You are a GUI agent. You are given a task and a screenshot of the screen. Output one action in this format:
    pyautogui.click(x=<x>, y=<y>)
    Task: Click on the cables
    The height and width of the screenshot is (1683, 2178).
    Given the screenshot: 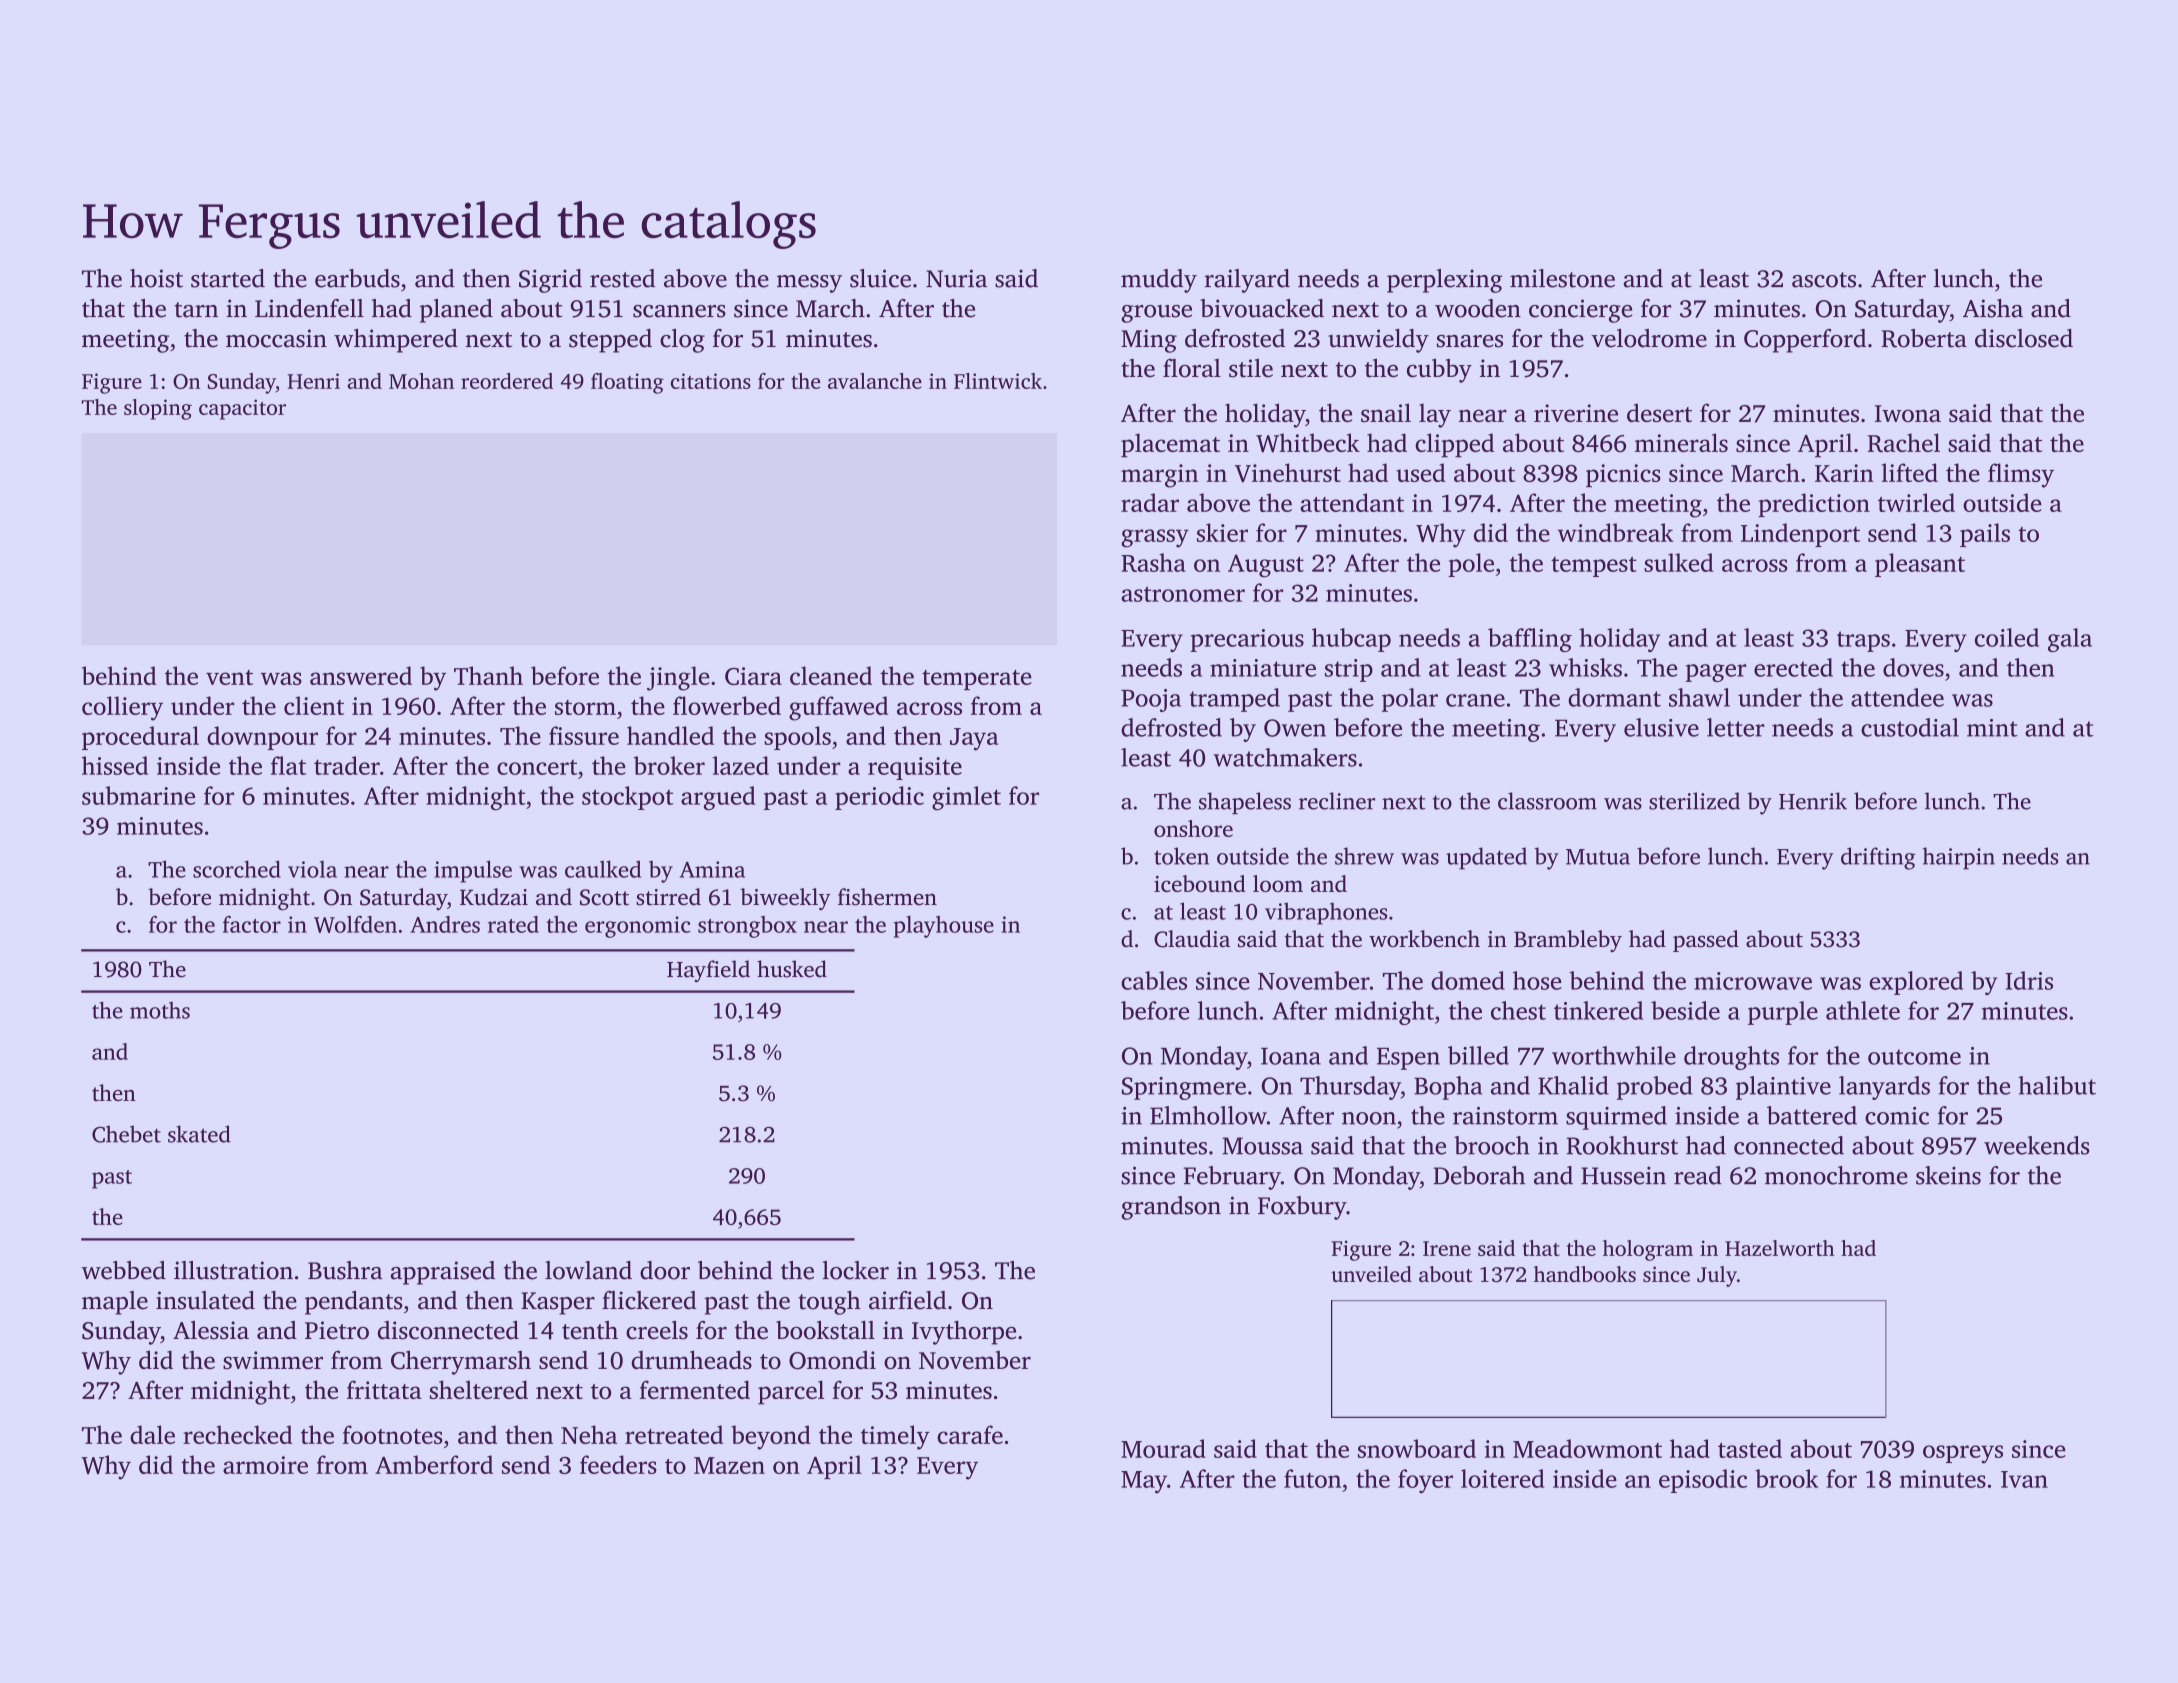 What is the action you would take?
    pyautogui.click(x=1154, y=980)
